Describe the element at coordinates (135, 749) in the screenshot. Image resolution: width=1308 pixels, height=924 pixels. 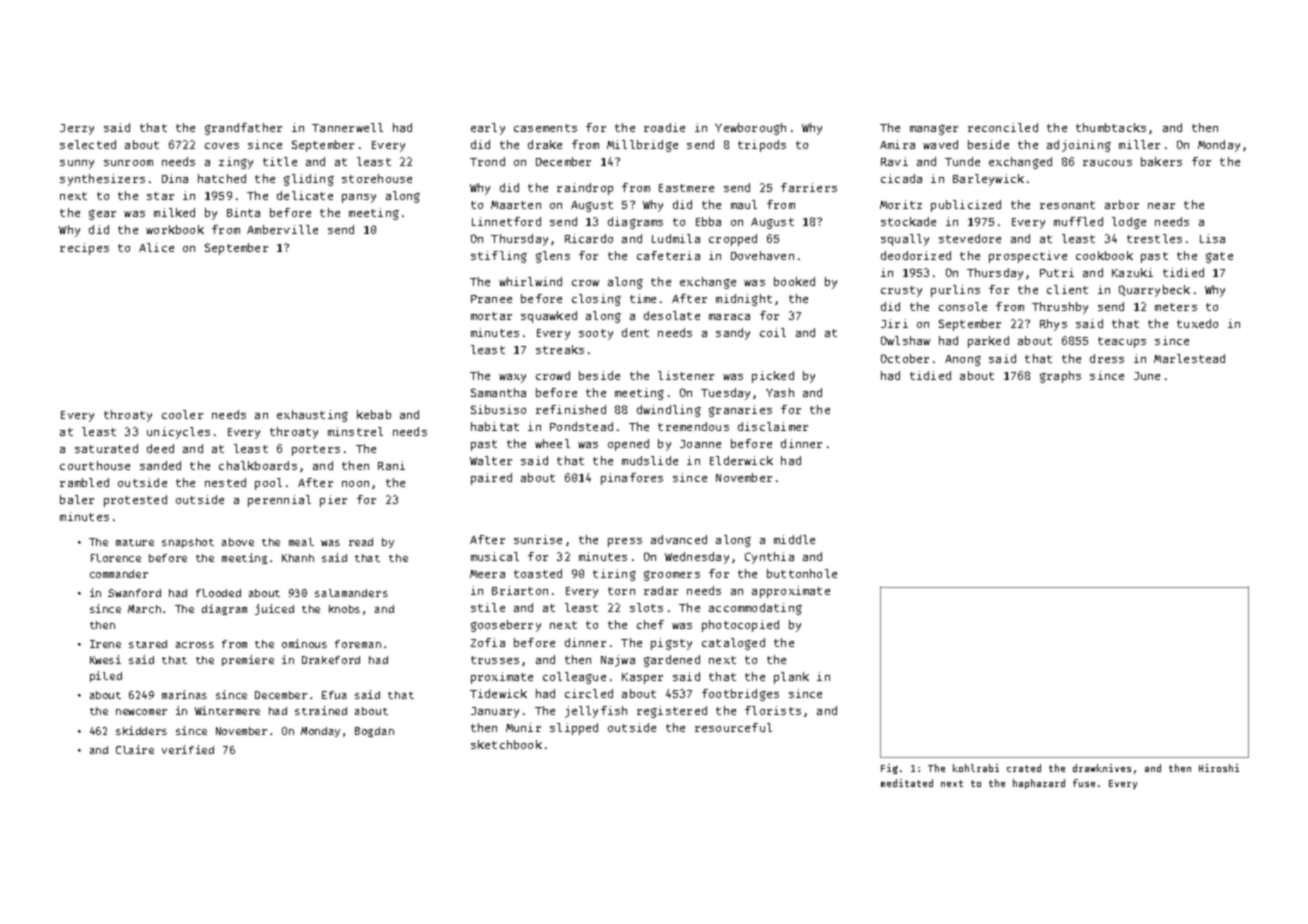
I see `Claire` at that location.
